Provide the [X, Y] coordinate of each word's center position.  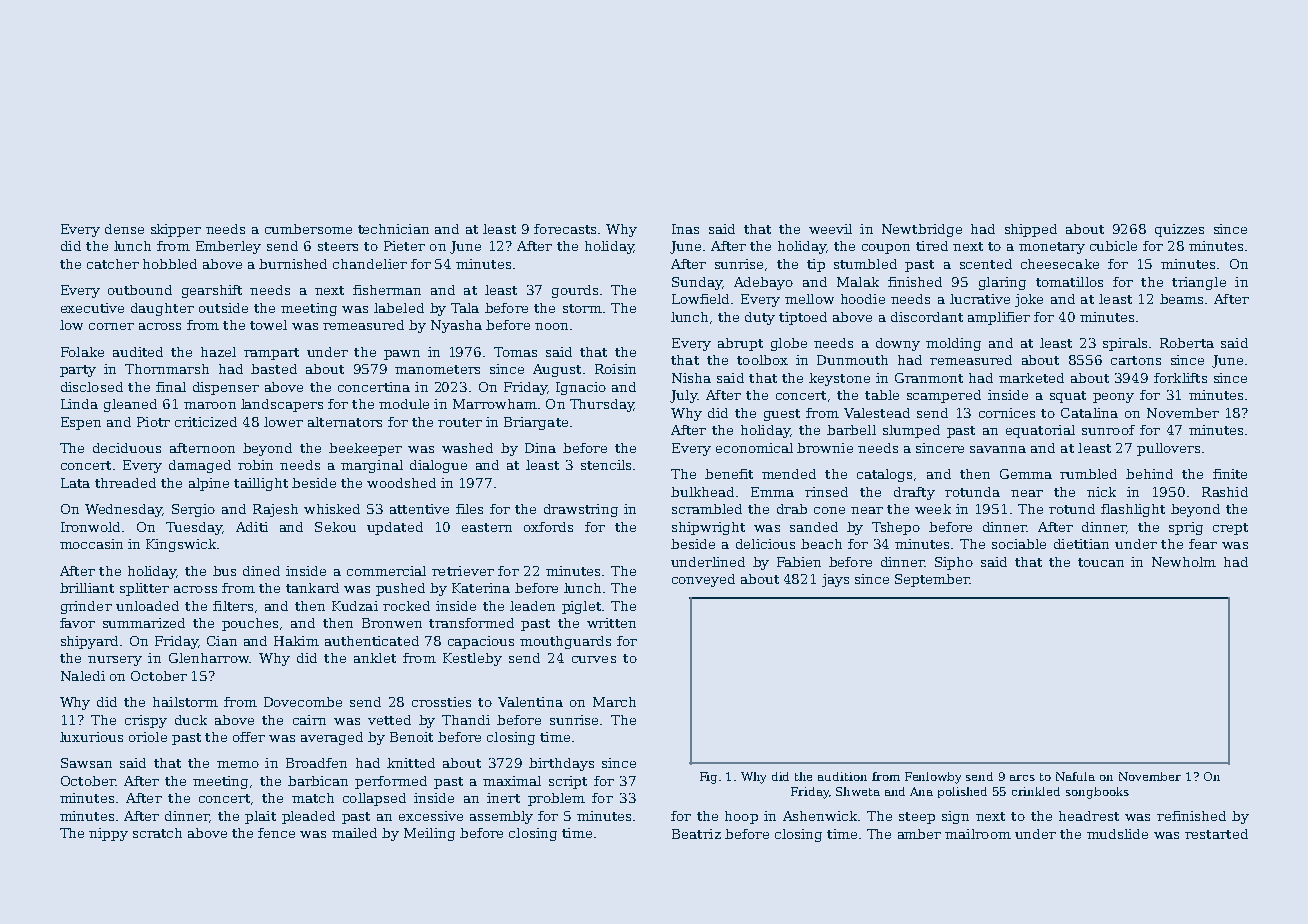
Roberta [1187, 343]
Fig [708, 778]
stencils [606, 465]
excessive [431, 816]
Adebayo [763, 283]
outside [223, 308]
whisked [332, 509]
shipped [1031, 230]
